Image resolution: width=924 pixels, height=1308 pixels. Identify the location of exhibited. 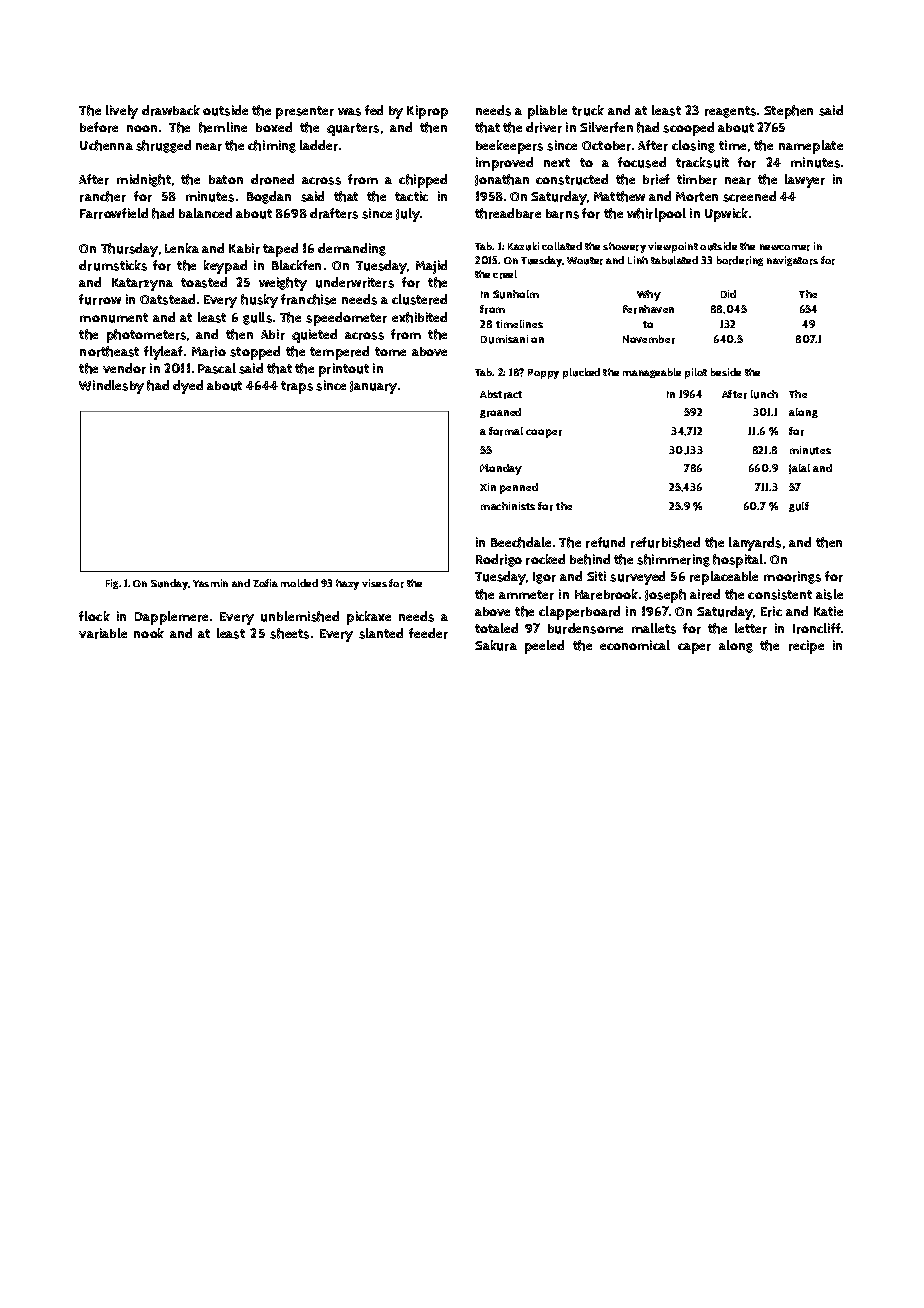
(419, 317).
